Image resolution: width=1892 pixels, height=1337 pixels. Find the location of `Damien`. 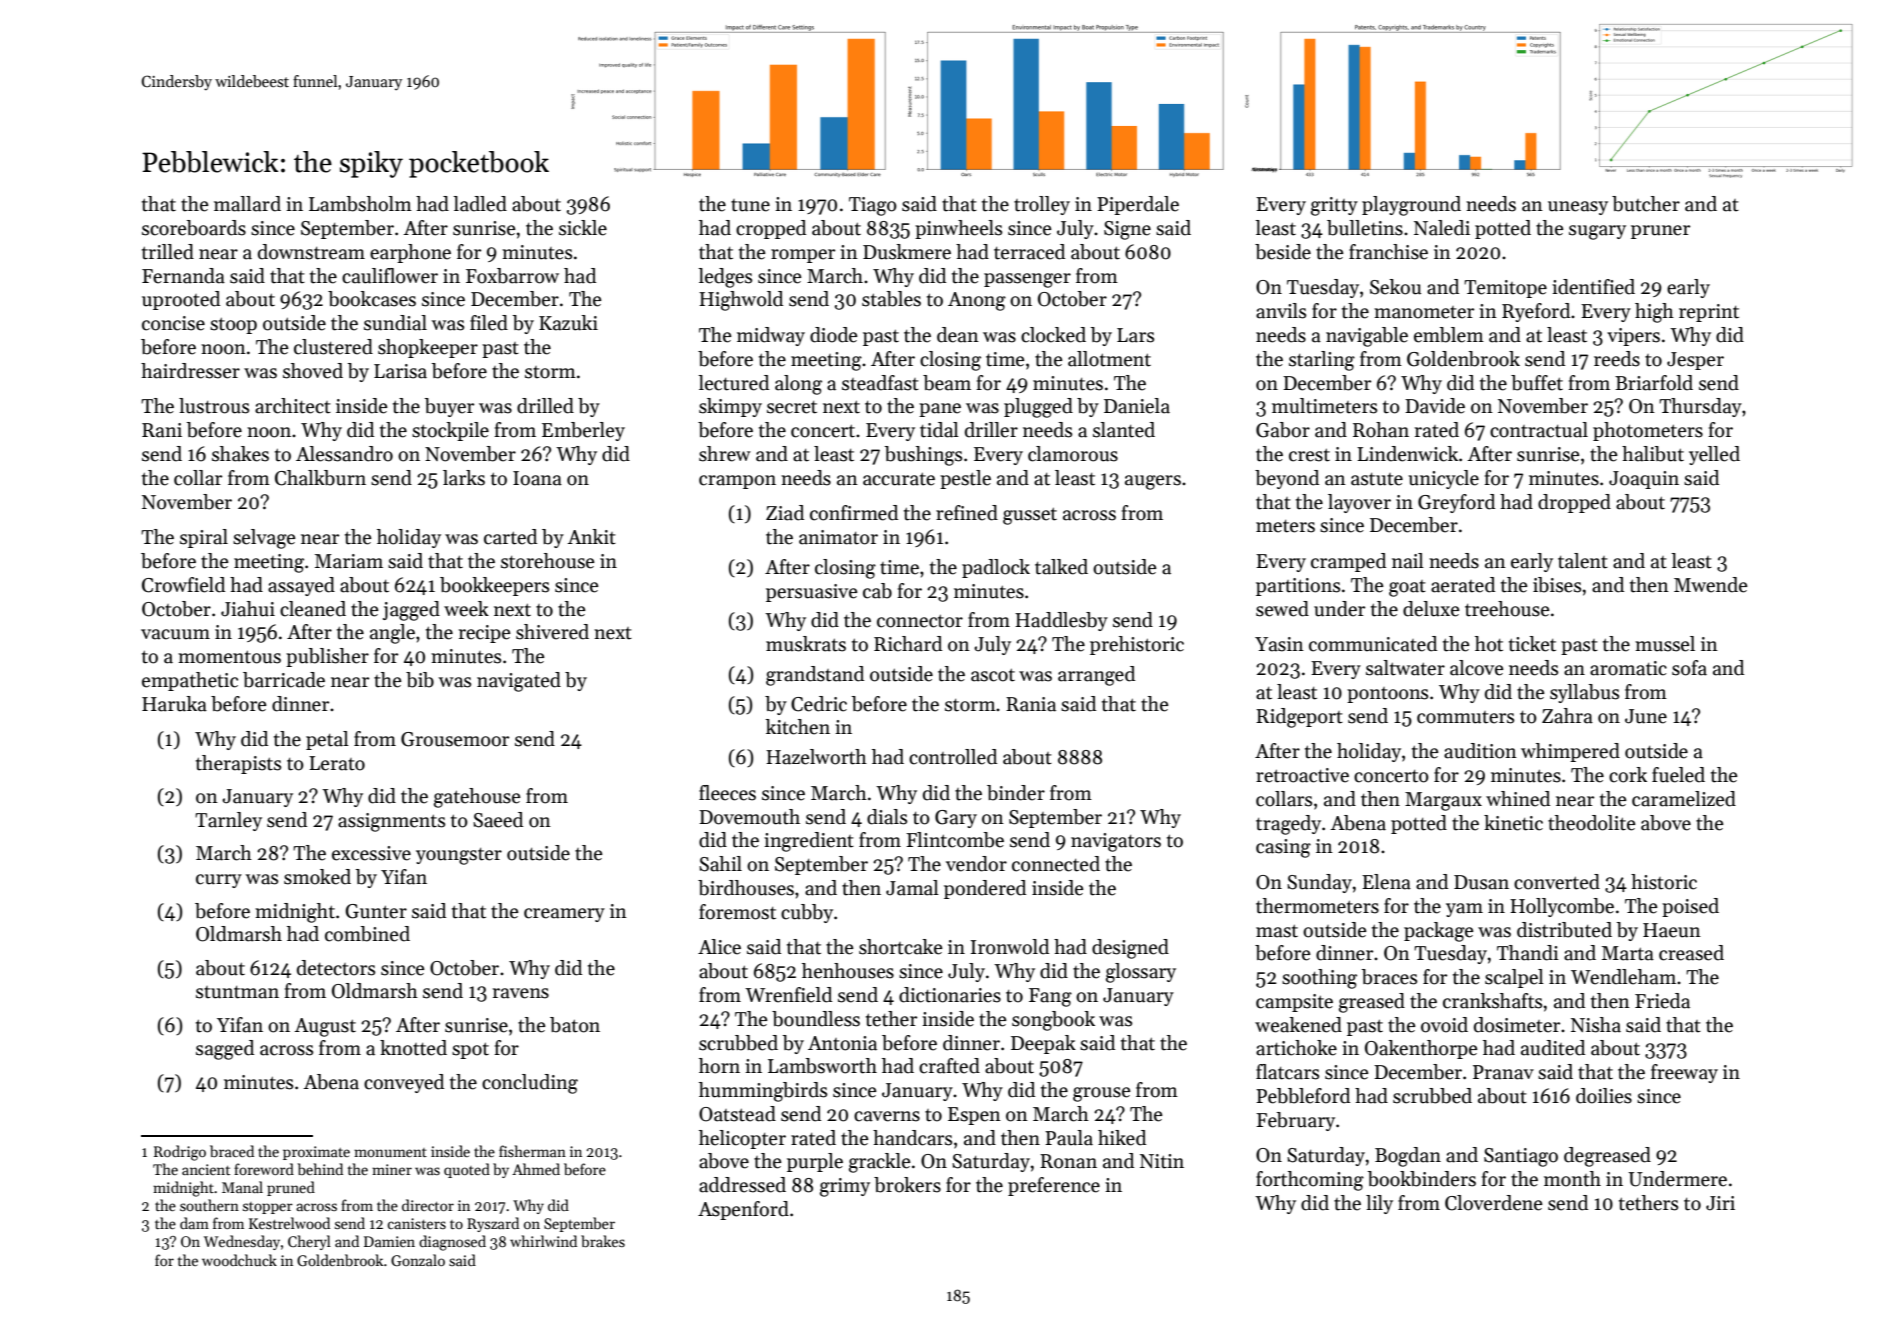

Damien is located at coordinates (389, 1241).
